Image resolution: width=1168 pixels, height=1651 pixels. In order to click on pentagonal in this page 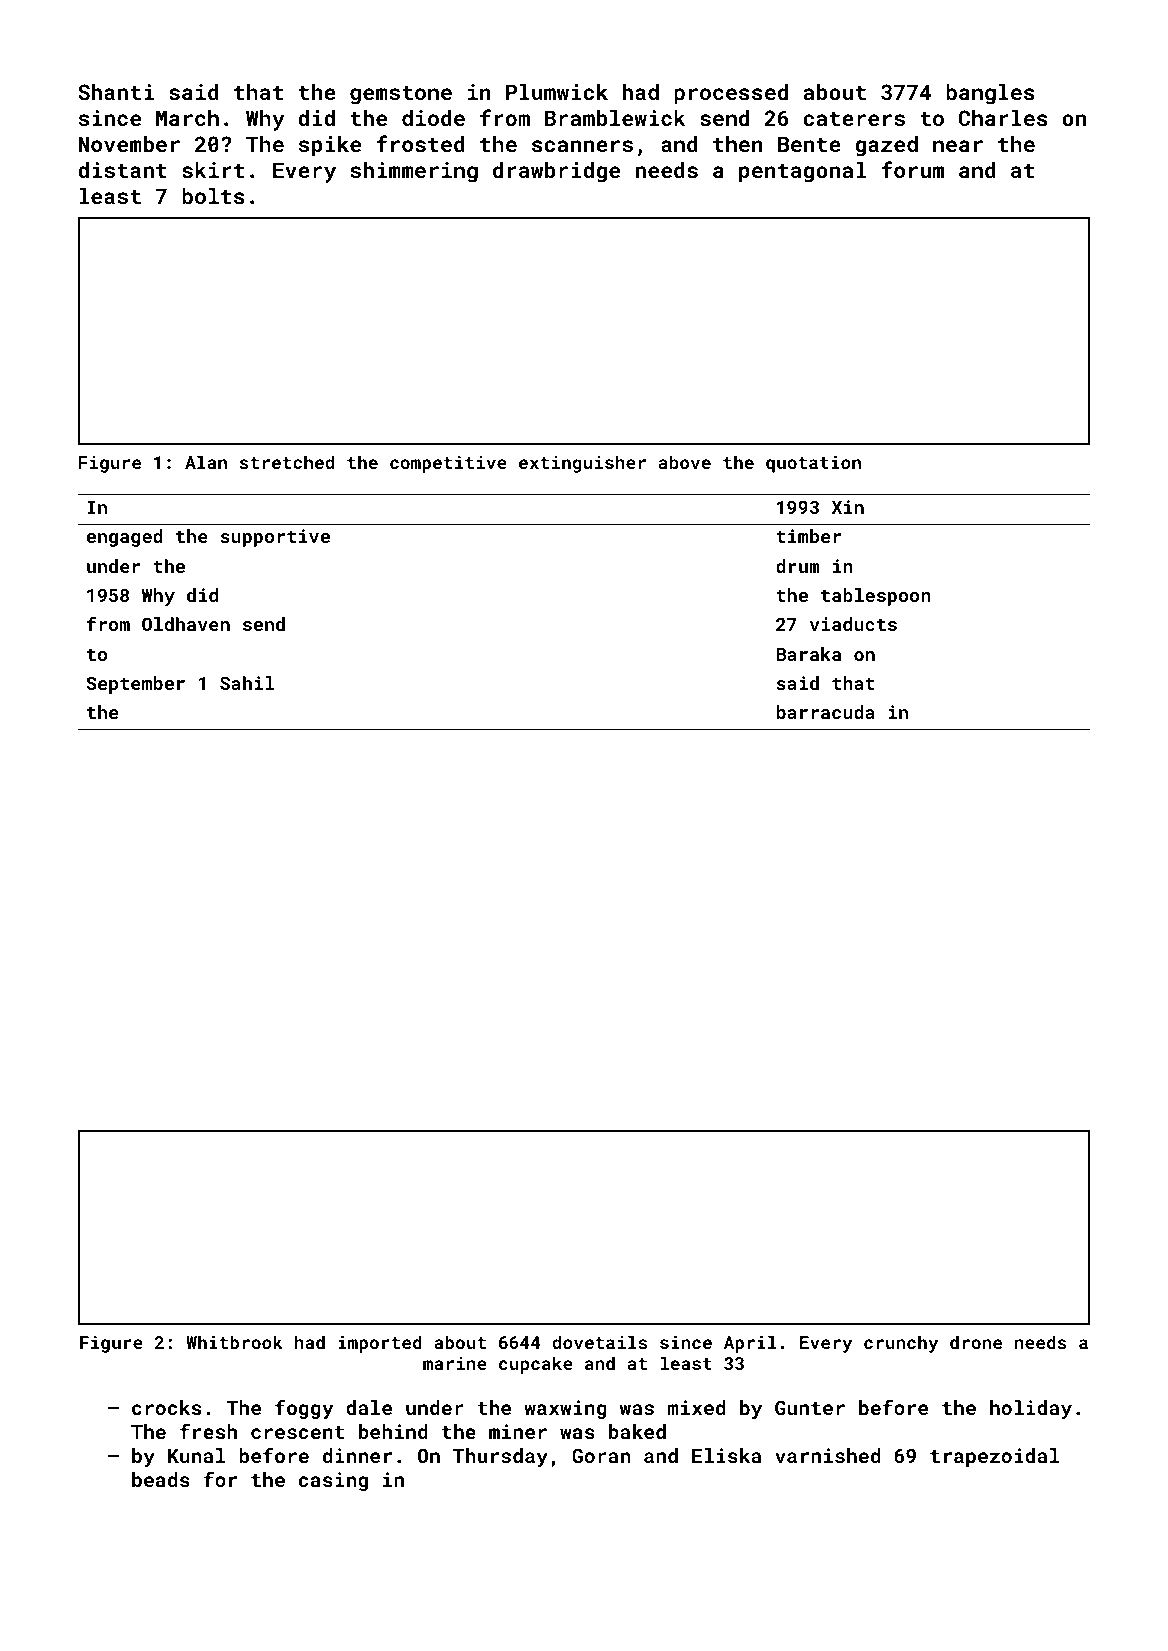, I will do `click(802, 172)`.
